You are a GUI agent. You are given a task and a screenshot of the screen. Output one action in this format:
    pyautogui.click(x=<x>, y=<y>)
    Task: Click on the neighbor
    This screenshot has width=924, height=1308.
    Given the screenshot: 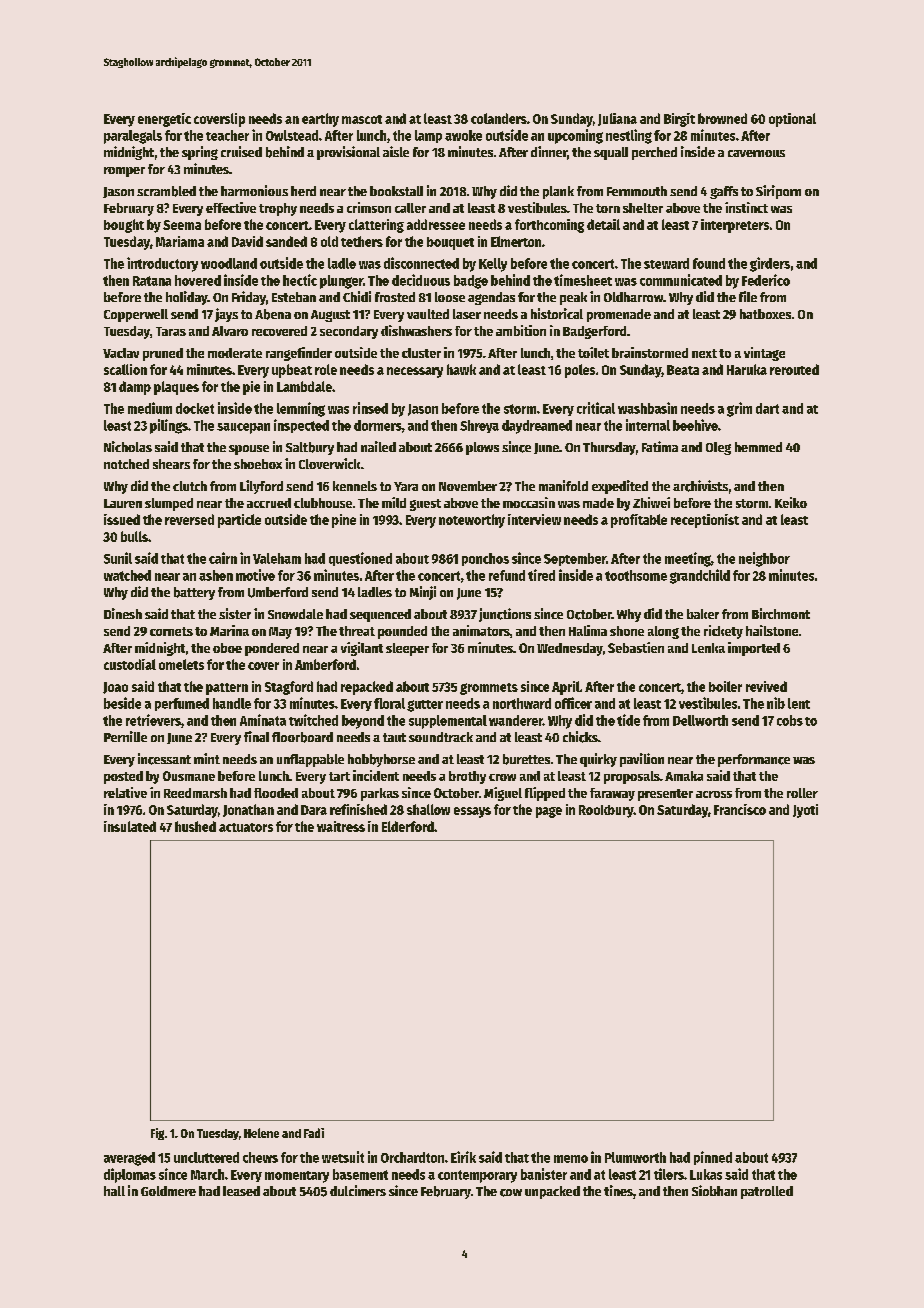 What is the action you would take?
    pyautogui.click(x=764, y=559)
